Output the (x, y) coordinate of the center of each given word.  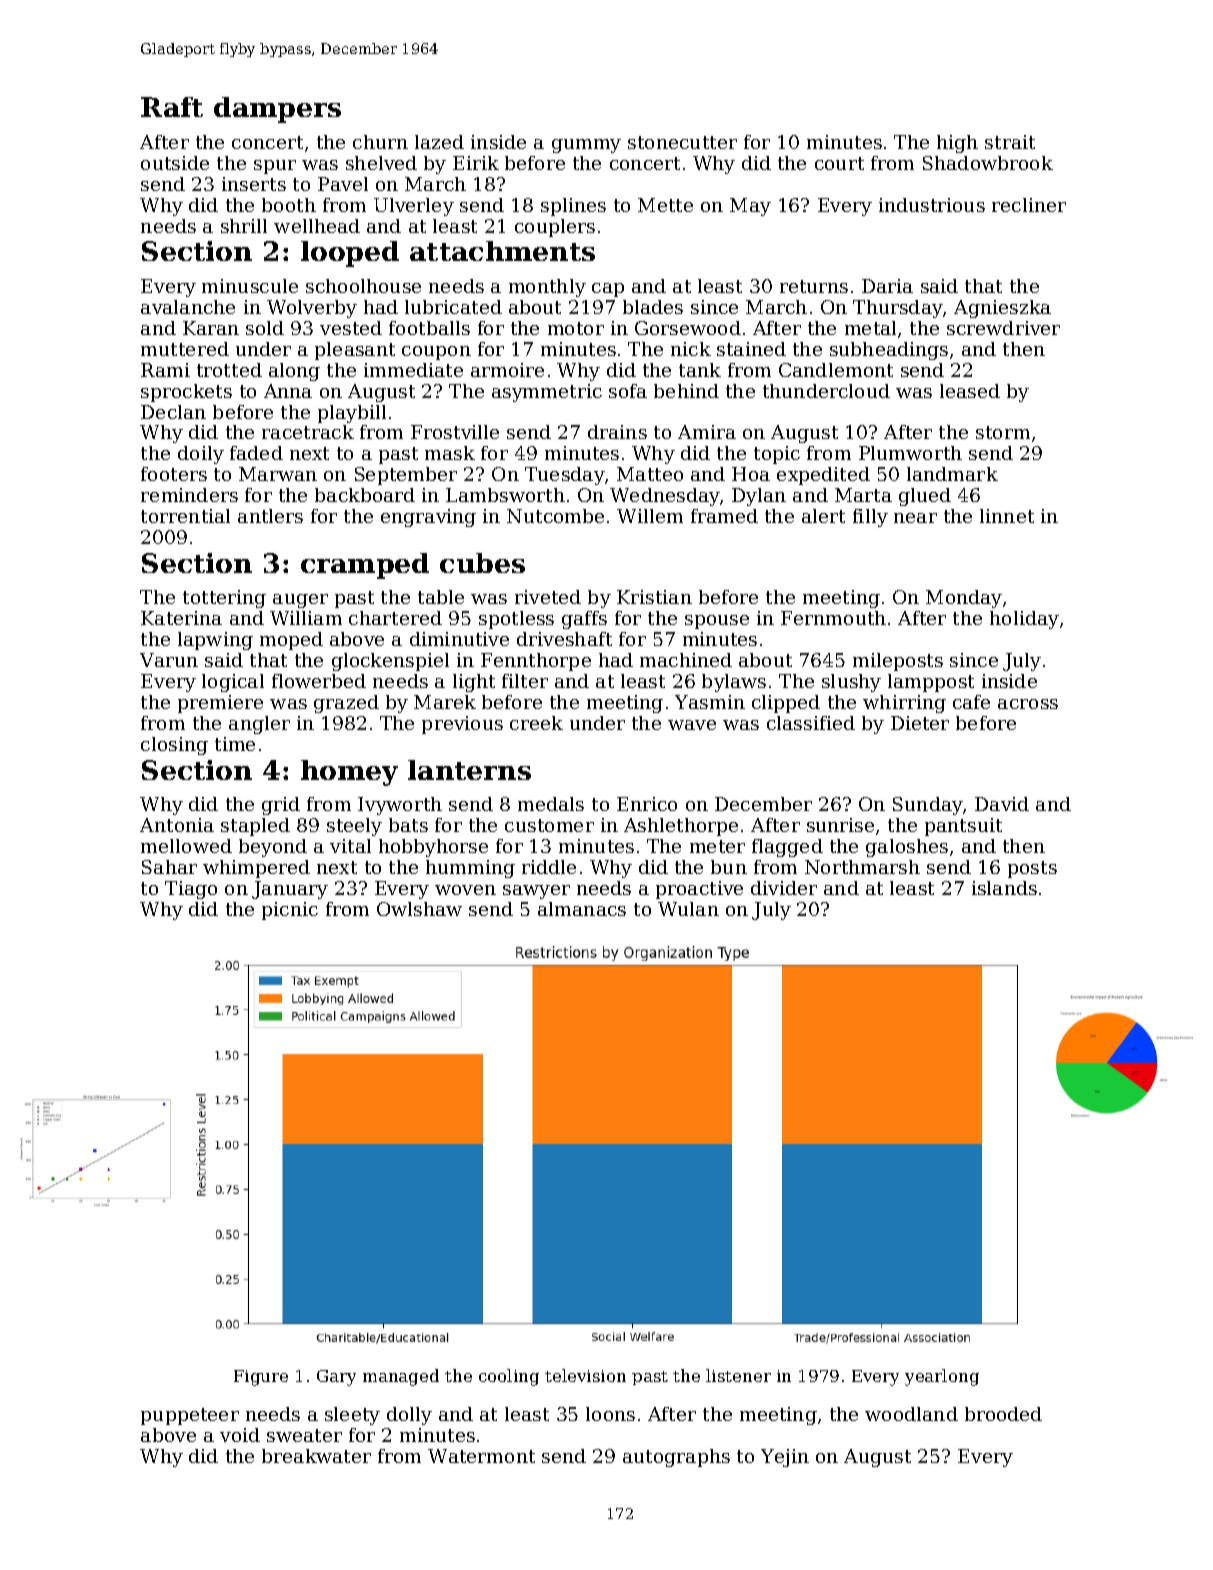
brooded (1003, 1414)
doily (201, 455)
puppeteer (190, 1416)
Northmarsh (862, 867)
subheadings (889, 351)
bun (729, 867)
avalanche (188, 307)
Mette (665, 205)
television (585, 1375)
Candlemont (836, 370)
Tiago (191, 890)
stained (751, 349)
